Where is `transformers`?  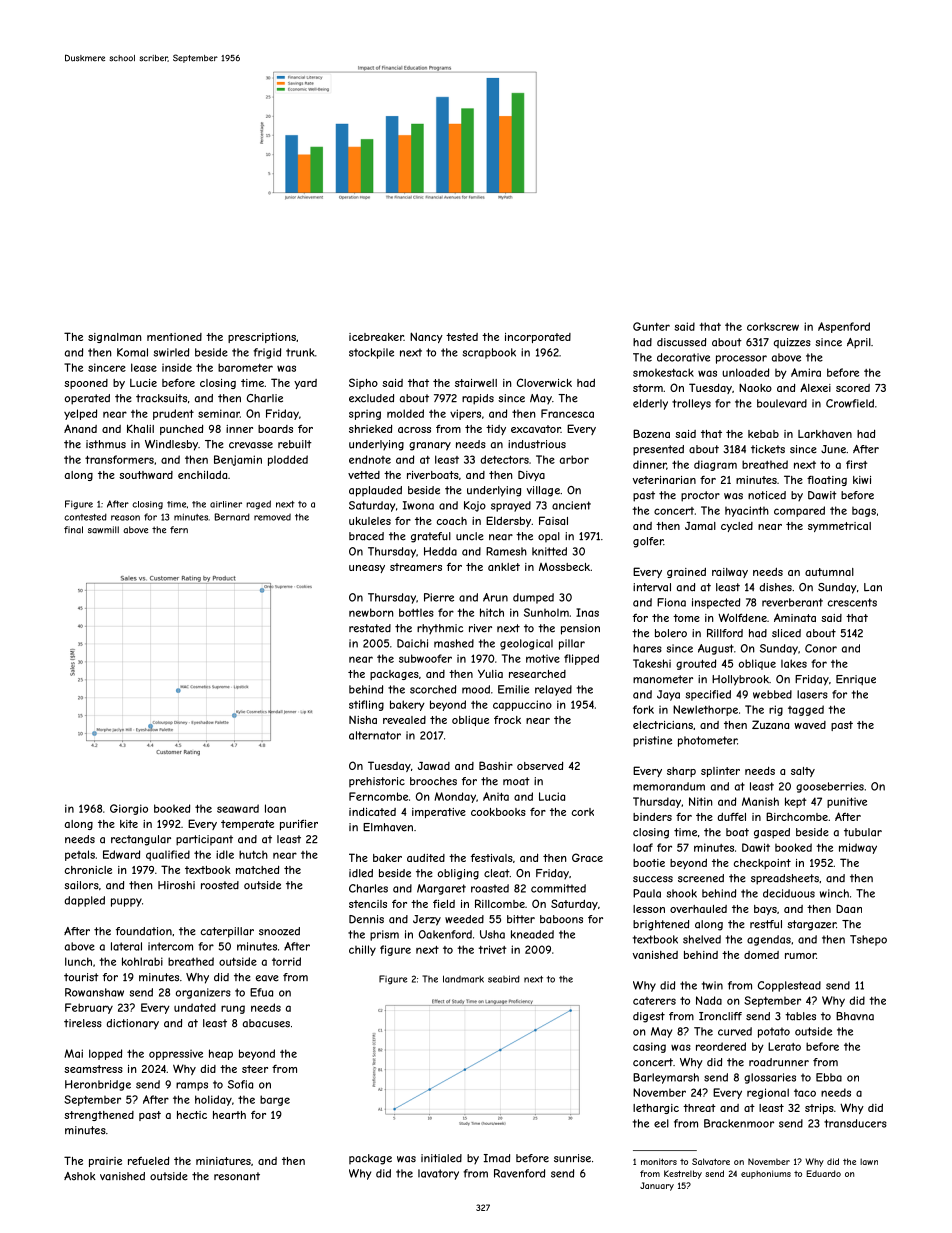
transformers is located at coordinates (119, 459).
